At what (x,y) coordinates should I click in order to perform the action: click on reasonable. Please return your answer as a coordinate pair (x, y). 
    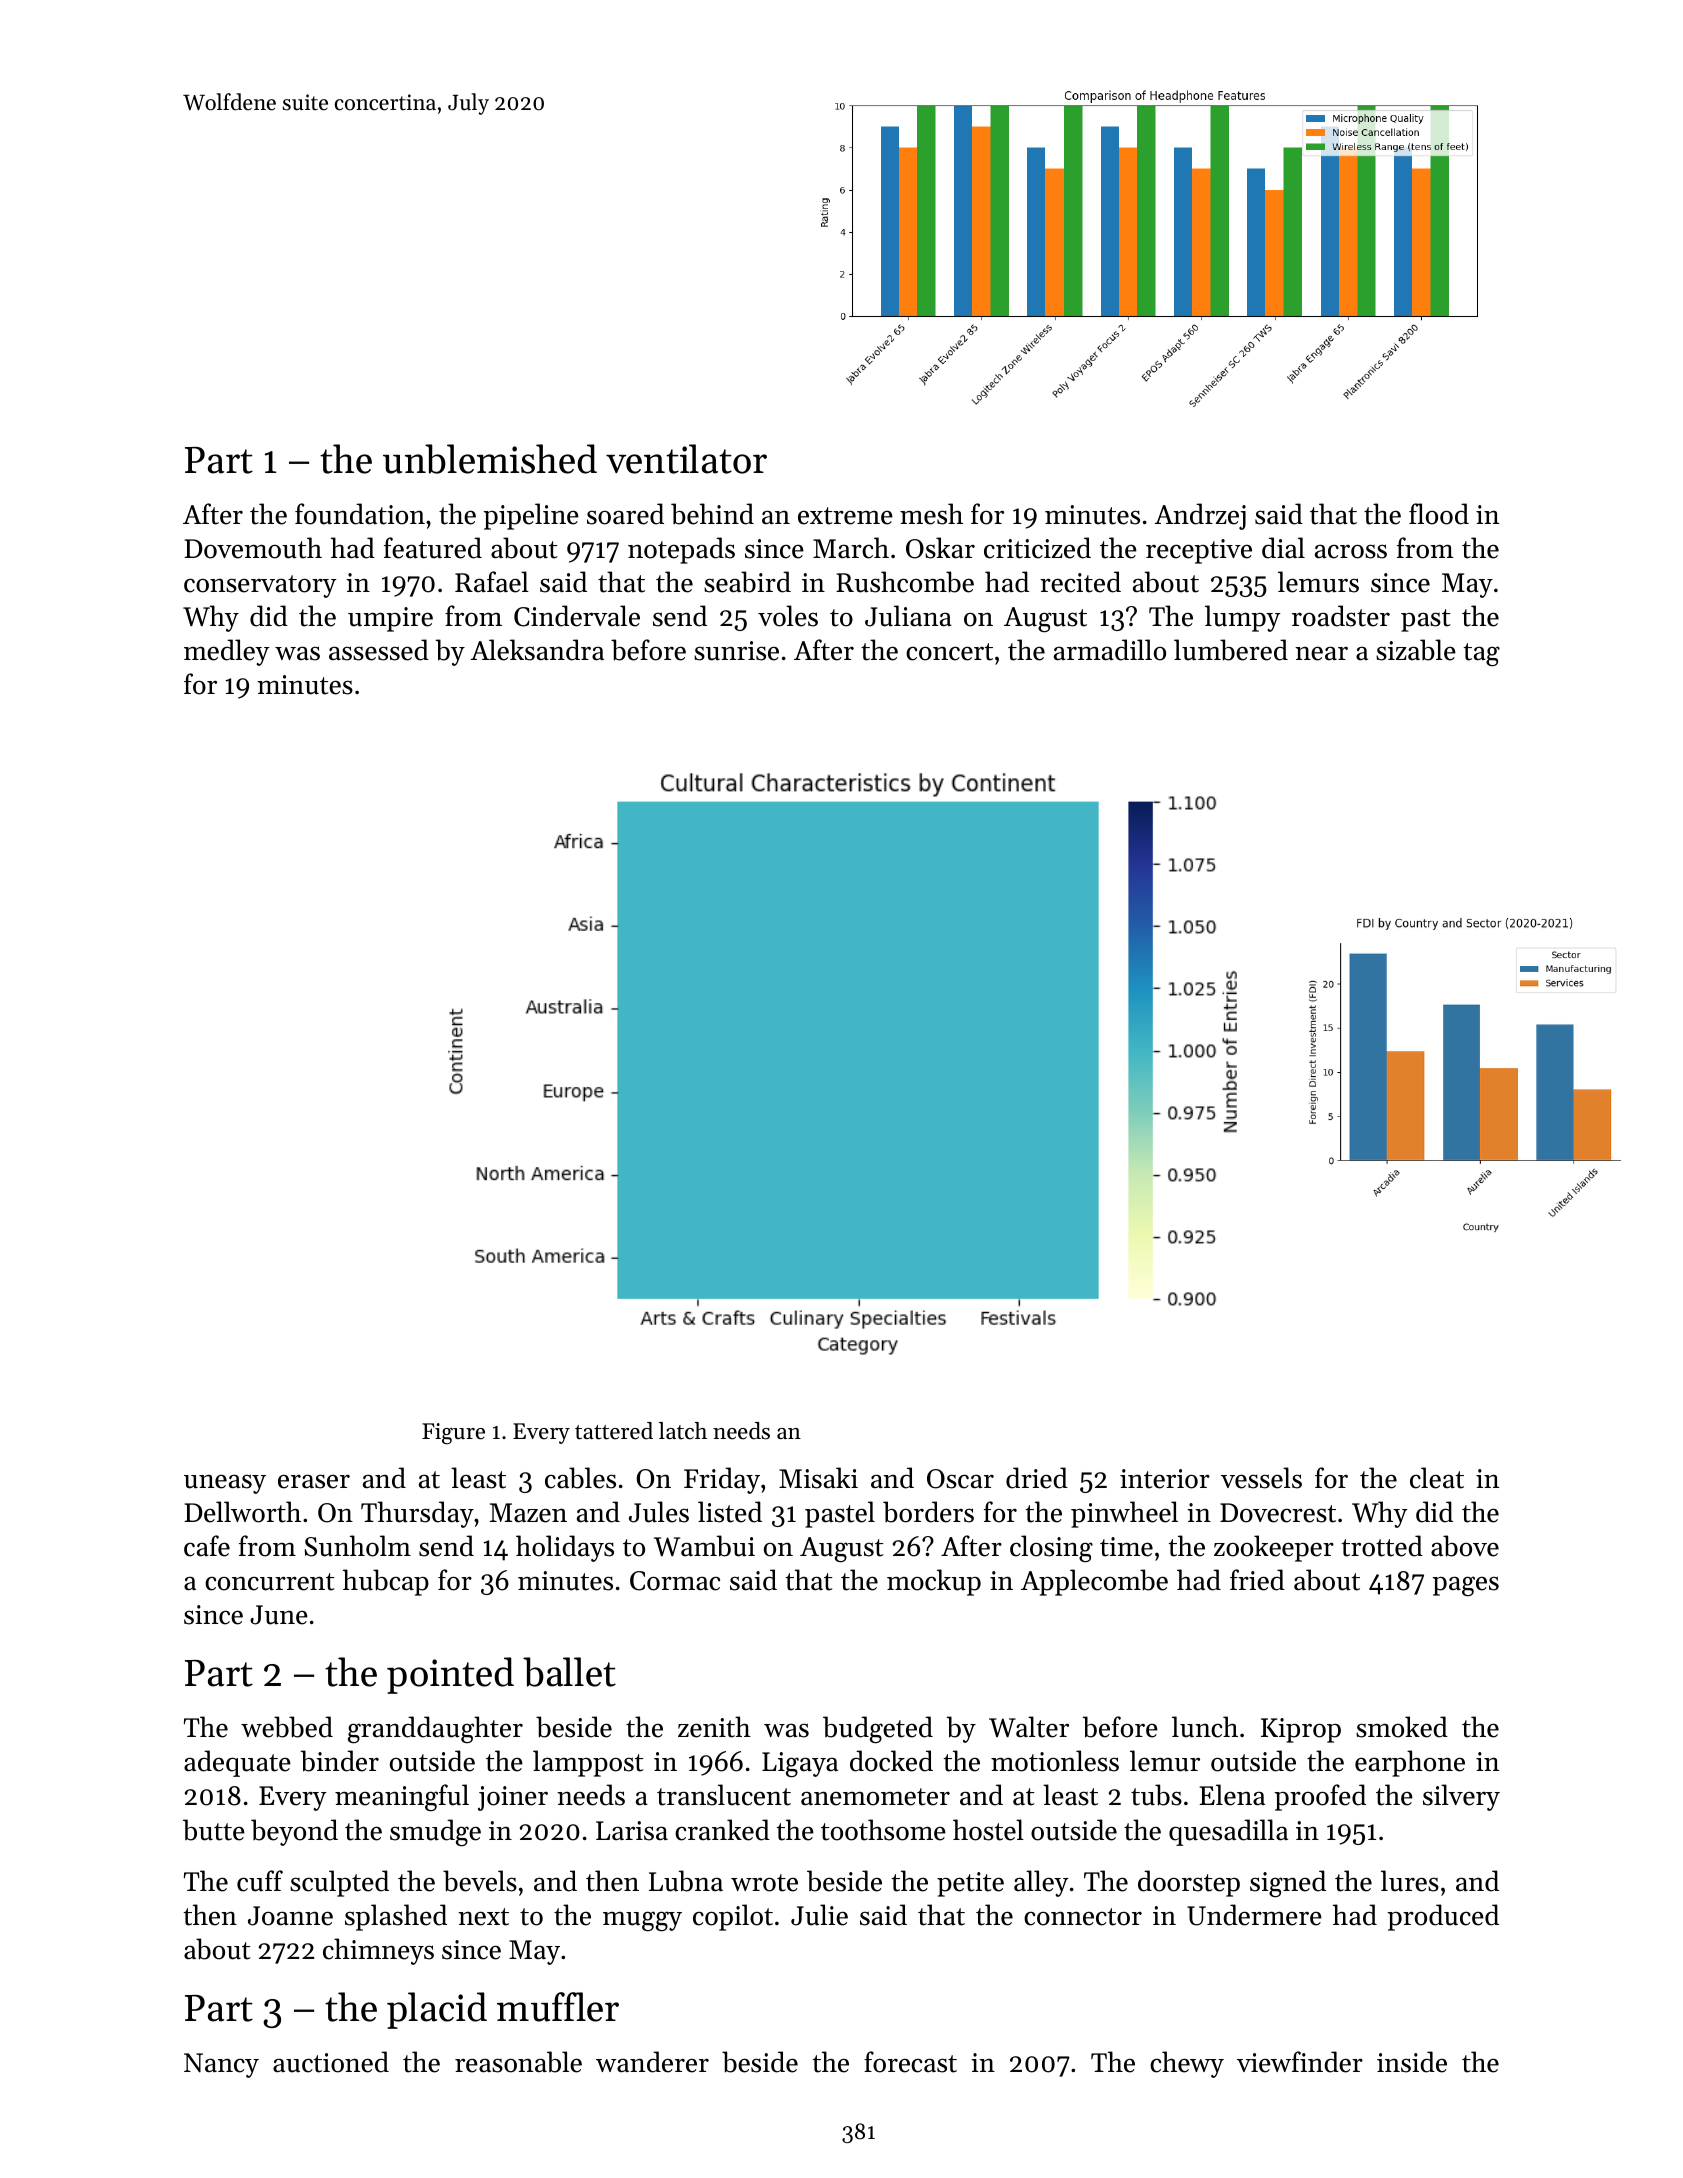
    Looking at the image, I should click on (518, 2062).
